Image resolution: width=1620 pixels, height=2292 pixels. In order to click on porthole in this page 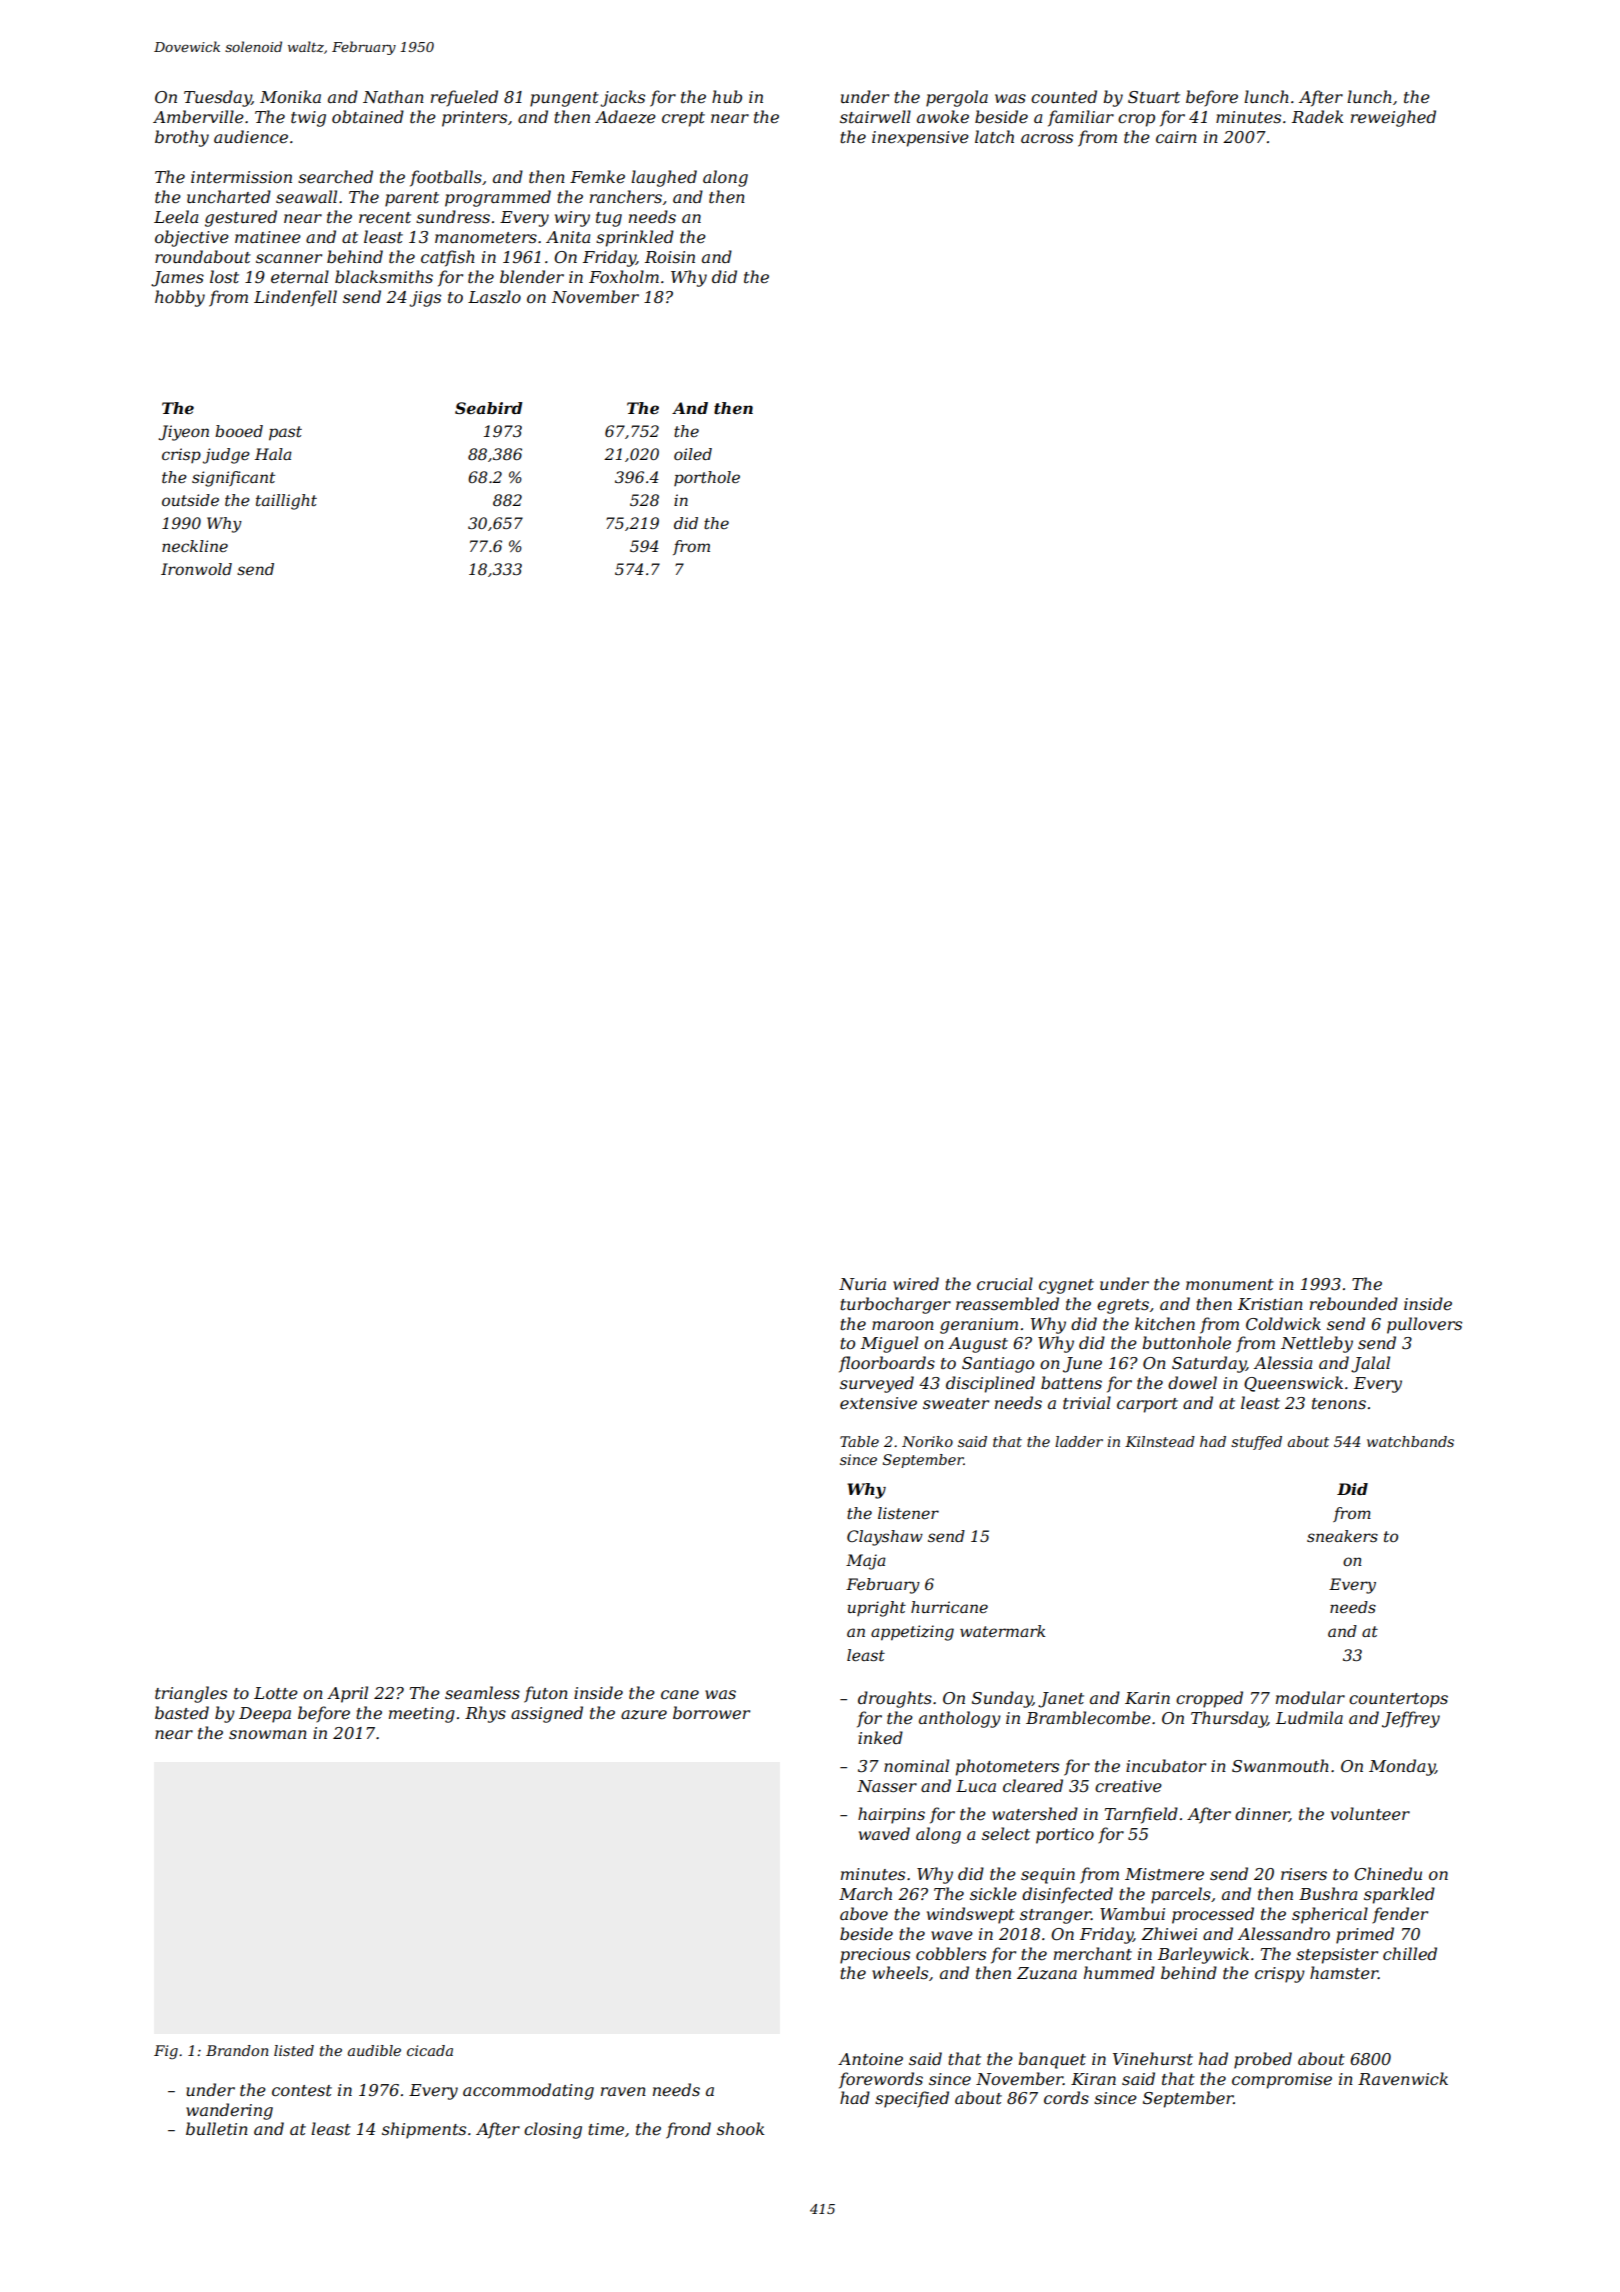, I will do `click(707, 478)`.
